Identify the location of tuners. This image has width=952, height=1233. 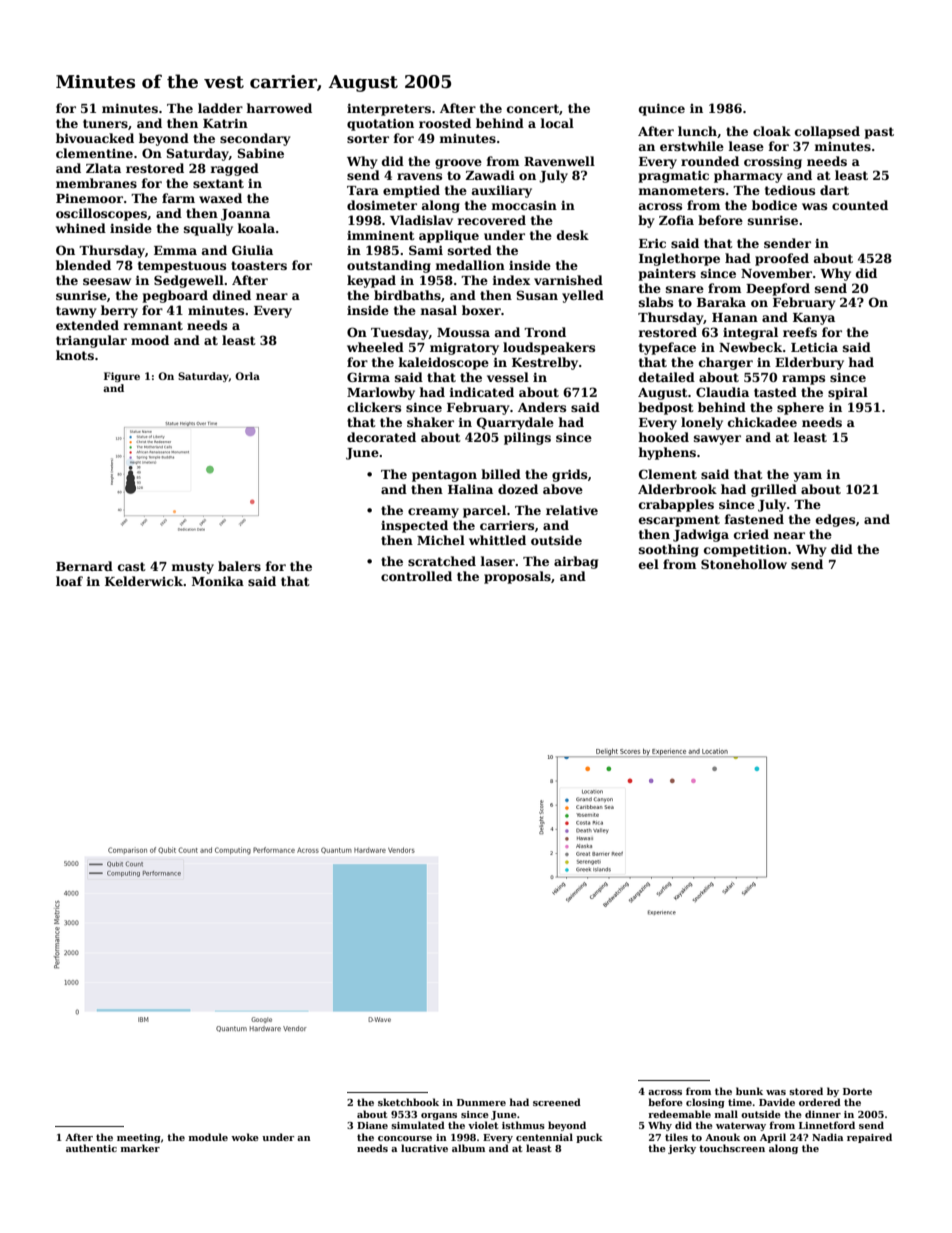
(105, 123).
